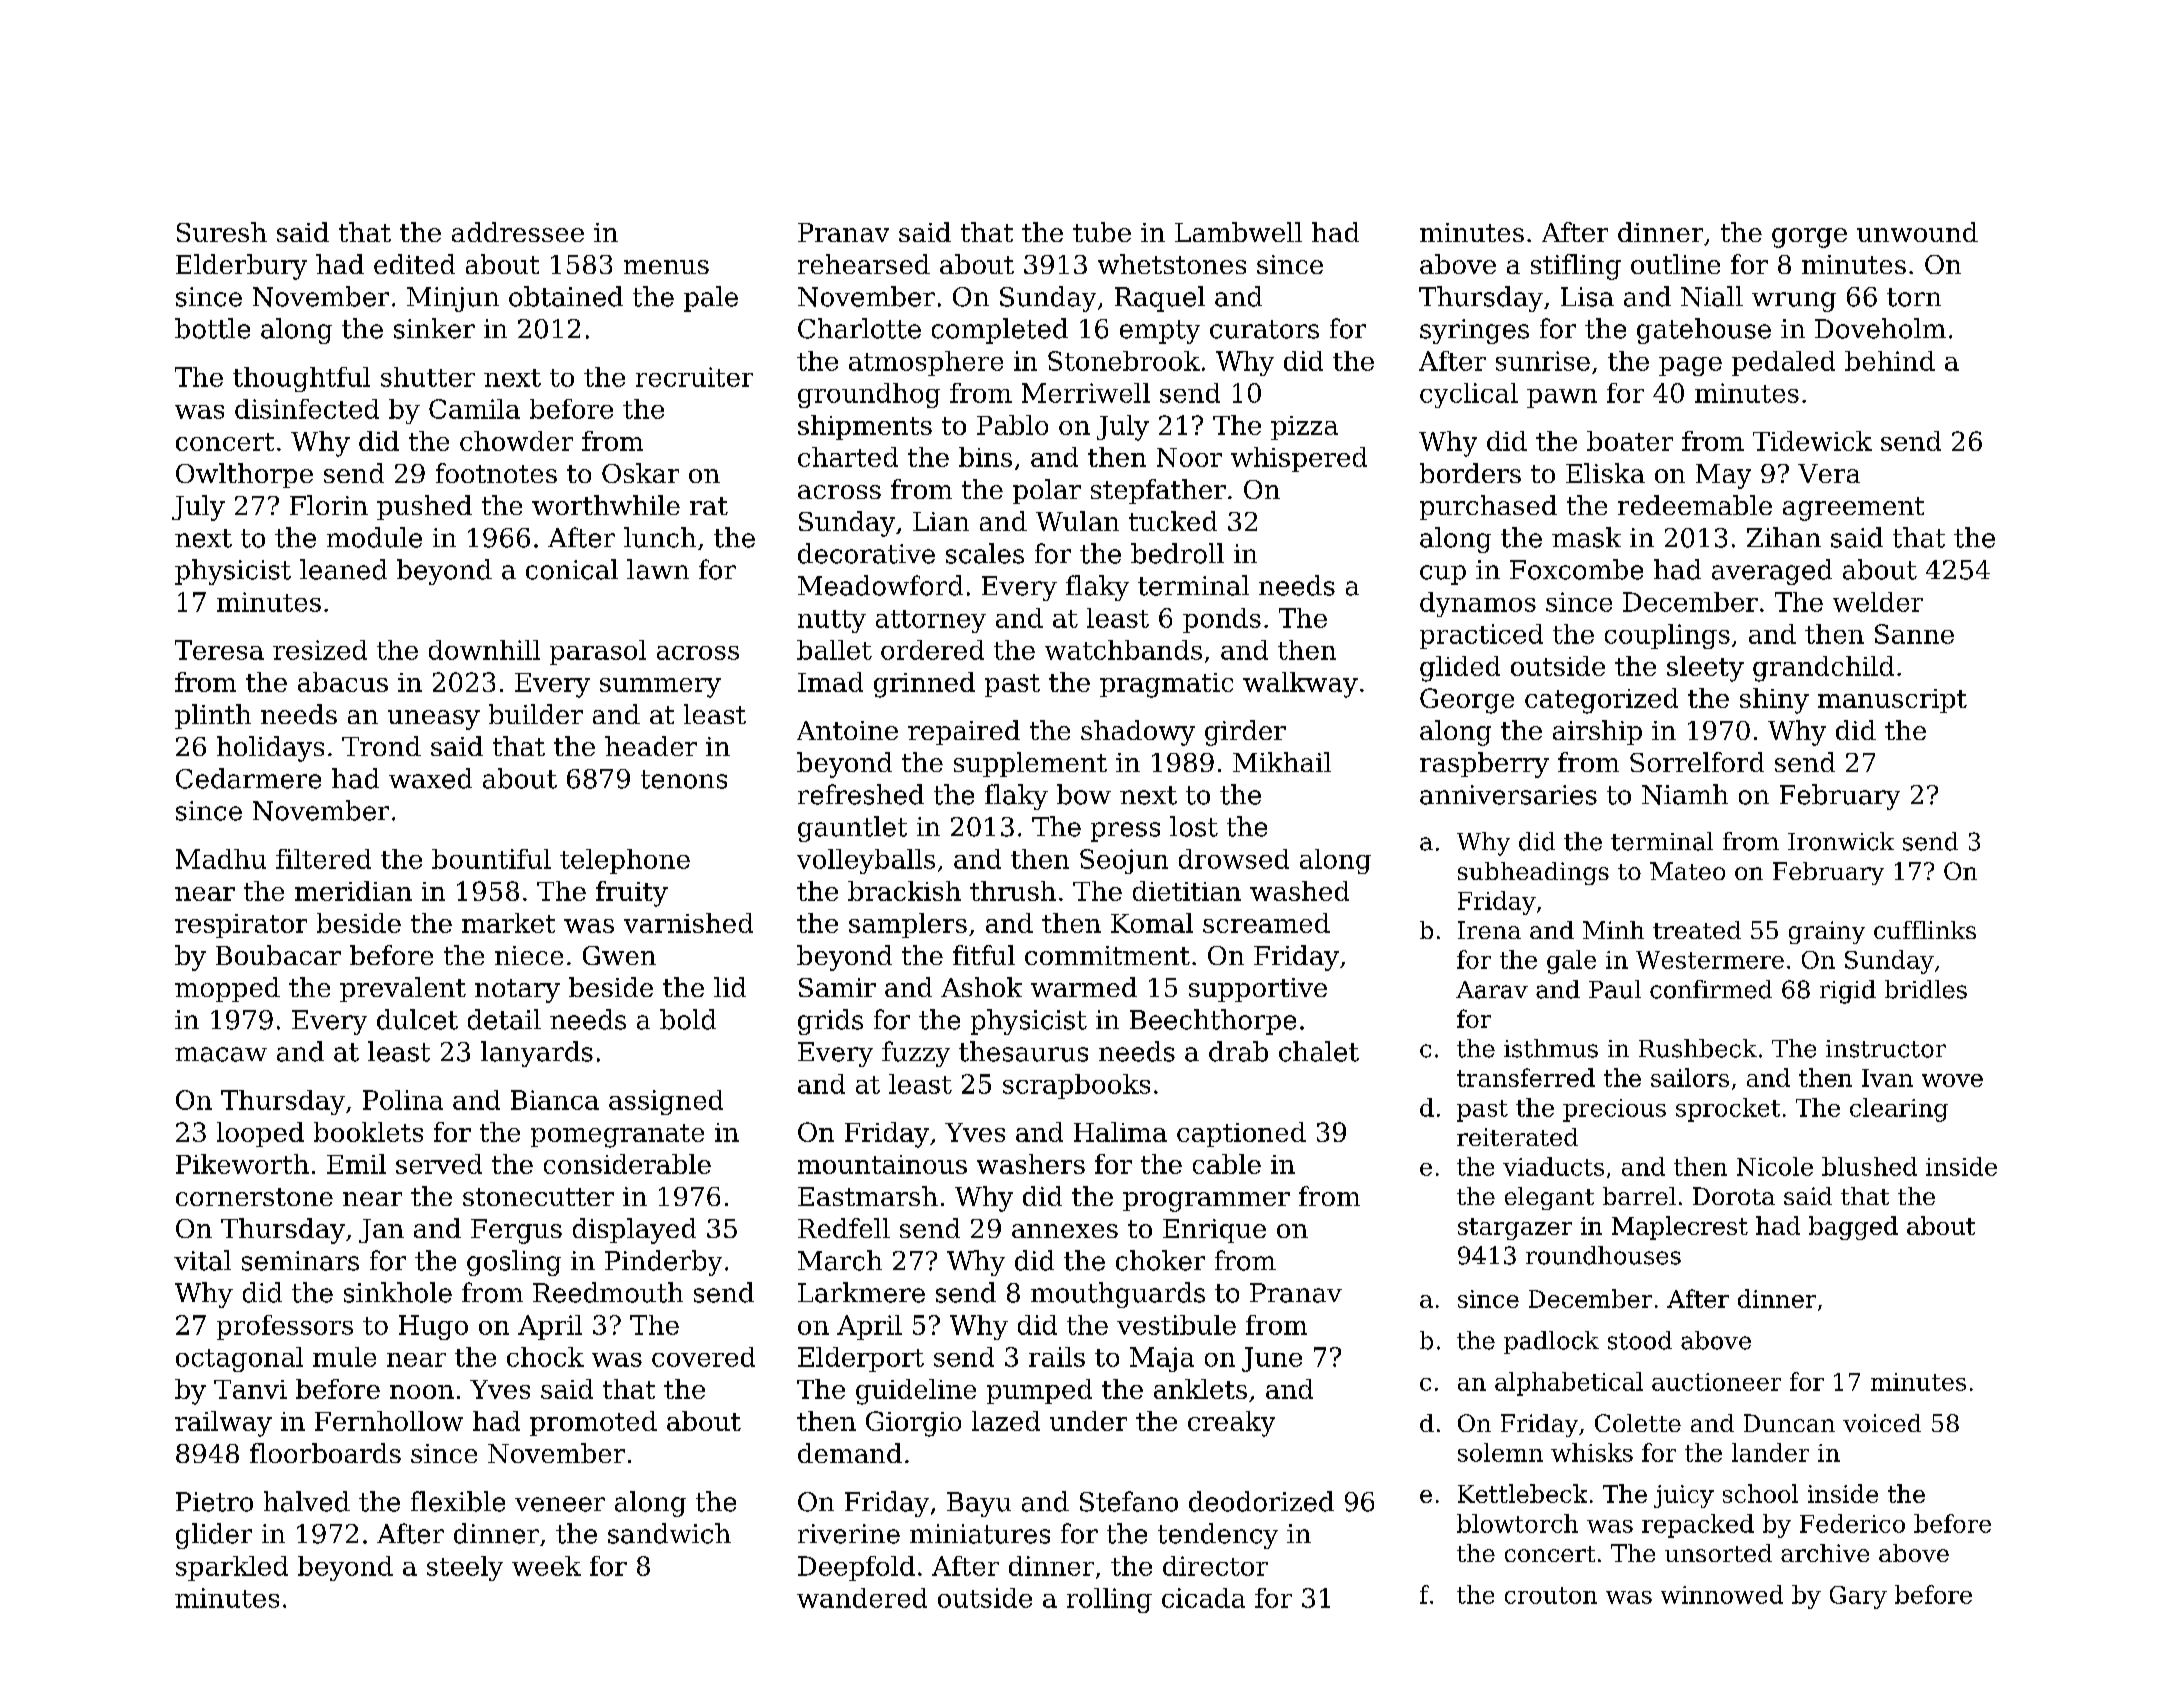 This screenshot has height=1683, width=2178. Describe the element at coordinates (1917, 232) in the screenshot. I see `unwound` at that location.
